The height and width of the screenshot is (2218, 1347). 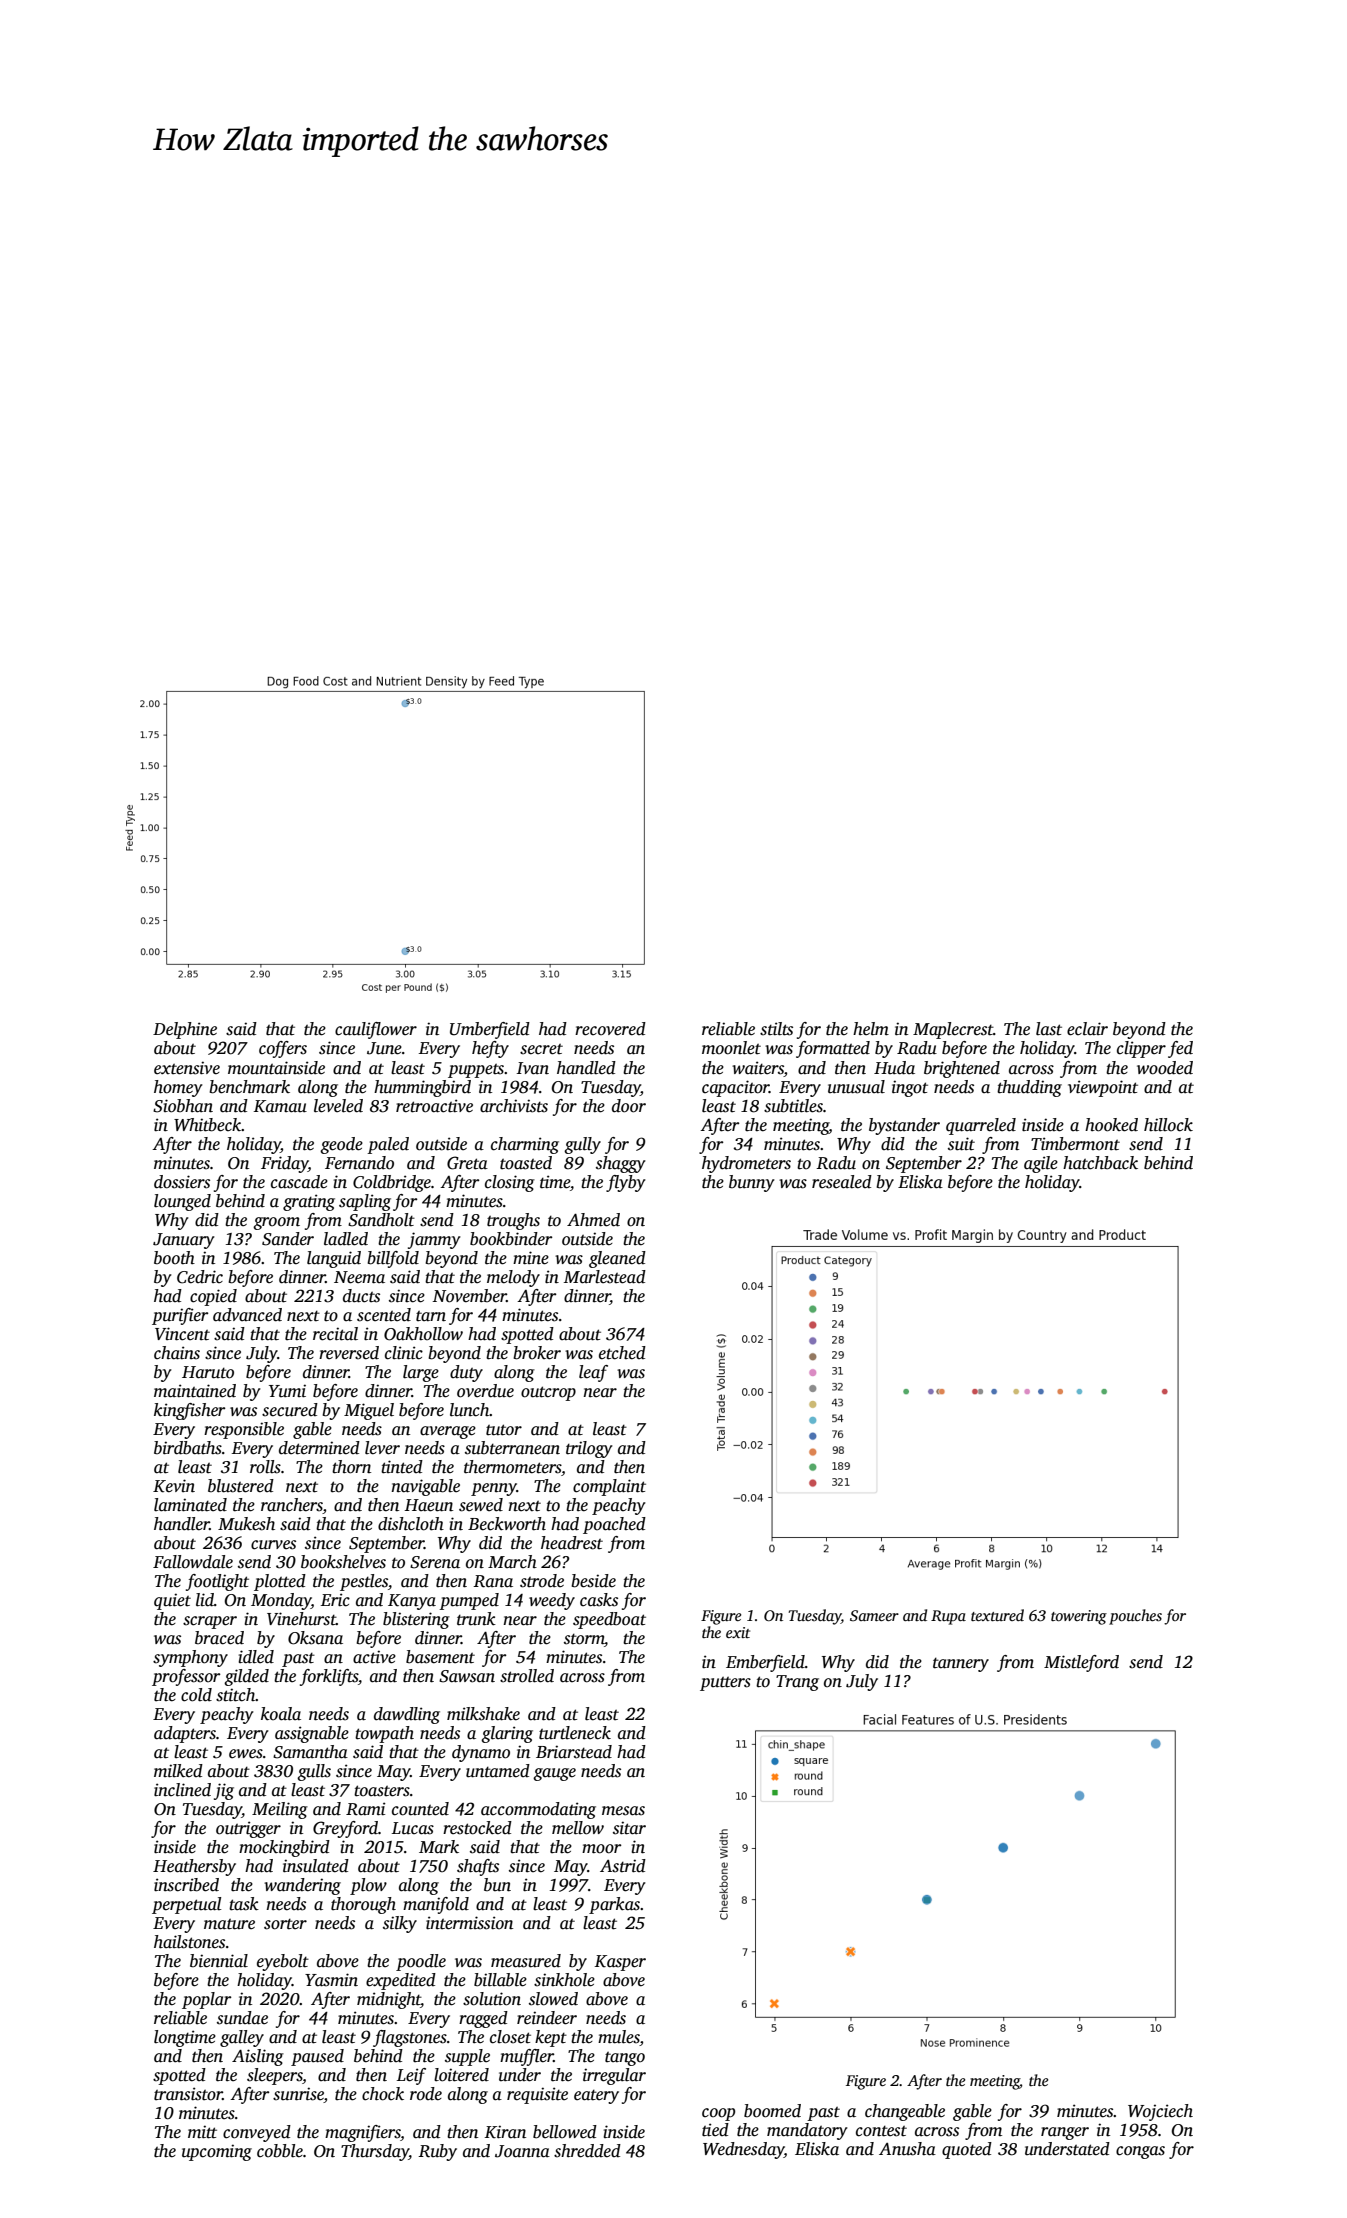 What do you see at coordinates (842, 1182) in the screenshot?
I see `resealed` at bounding box center [842, 1182].
